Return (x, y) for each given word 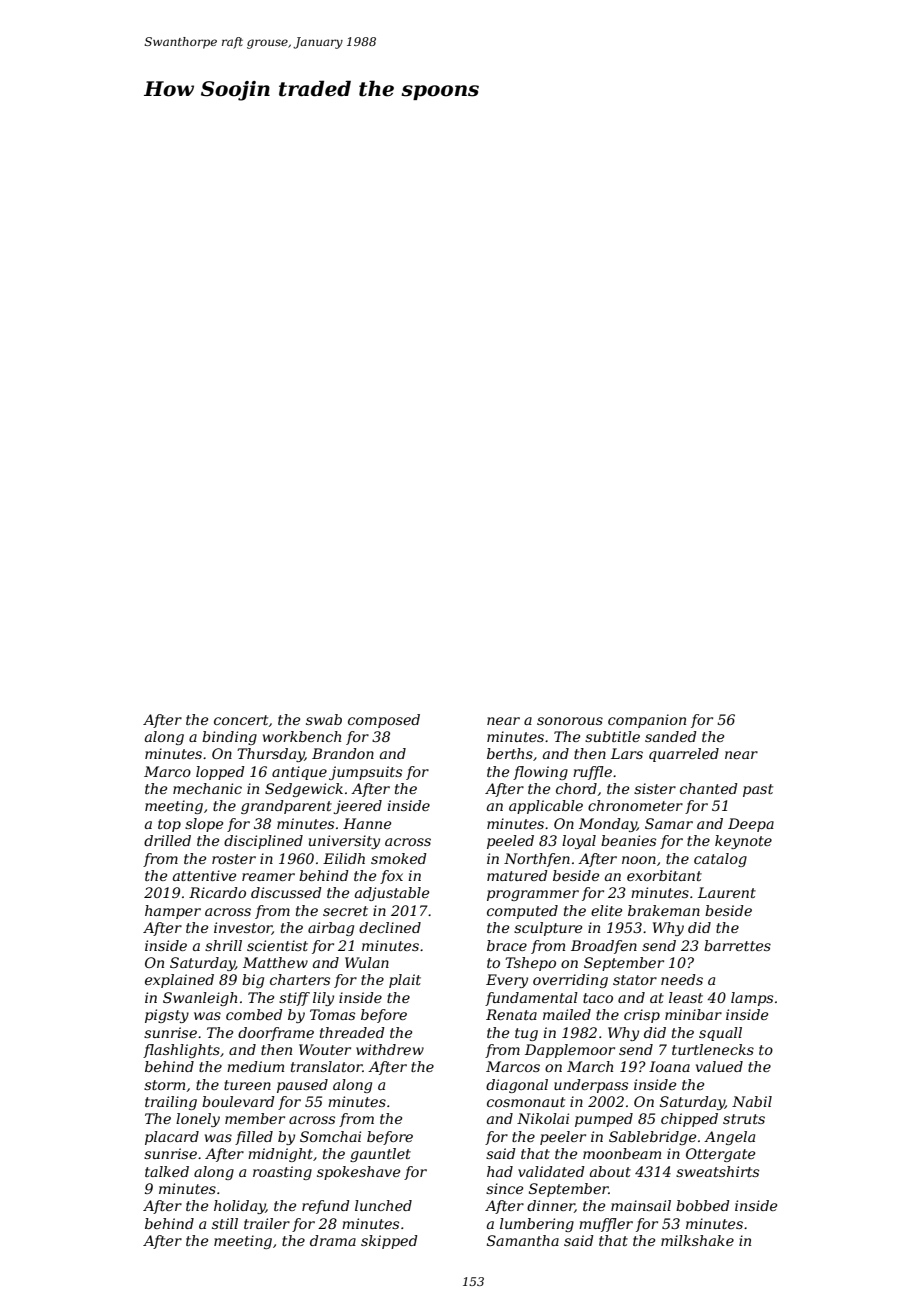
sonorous (570, 721)
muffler (606, 1225)
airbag (331, 929)
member (255, 1118)
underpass (591, 1086)
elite (606, 910)
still (225, 1223)
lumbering (537, 1225)
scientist (277, 945)
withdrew (390, 1049)
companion (647, 721)
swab (324, 719)
